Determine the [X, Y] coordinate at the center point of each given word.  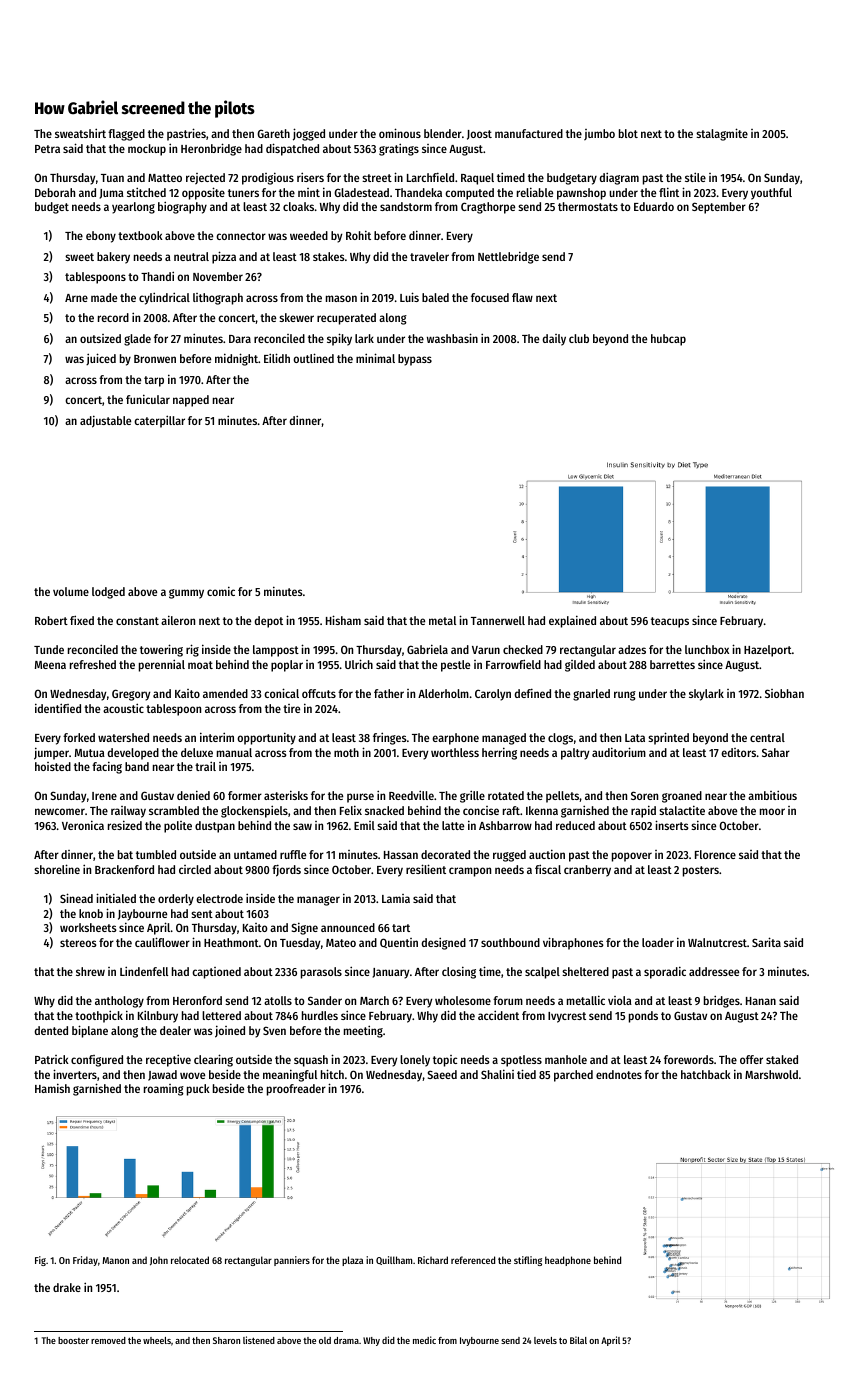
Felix [351, 810]
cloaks [298, 206]
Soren [644, 795]
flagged [126, 135]
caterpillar [159, 421]
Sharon [226, 1340]
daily [554, 340]
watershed [123, 737]
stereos [78, 943]
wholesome [463, 1000]
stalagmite [722, 134]
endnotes [619, 1074]
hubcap [668, 340]
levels [545, 1340]
